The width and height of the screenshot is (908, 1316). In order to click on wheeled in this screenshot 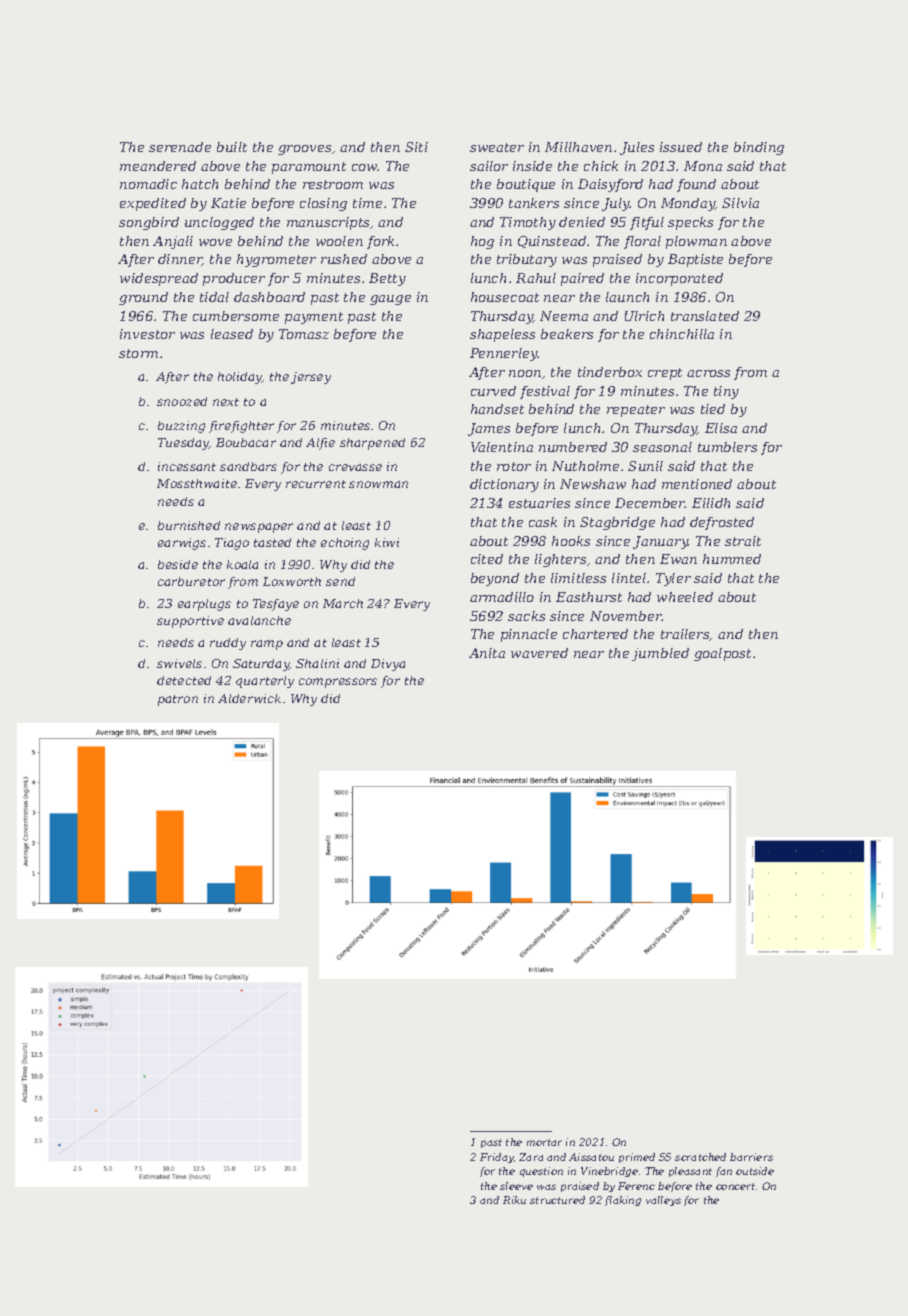, I will do `click(685, 597)`.
